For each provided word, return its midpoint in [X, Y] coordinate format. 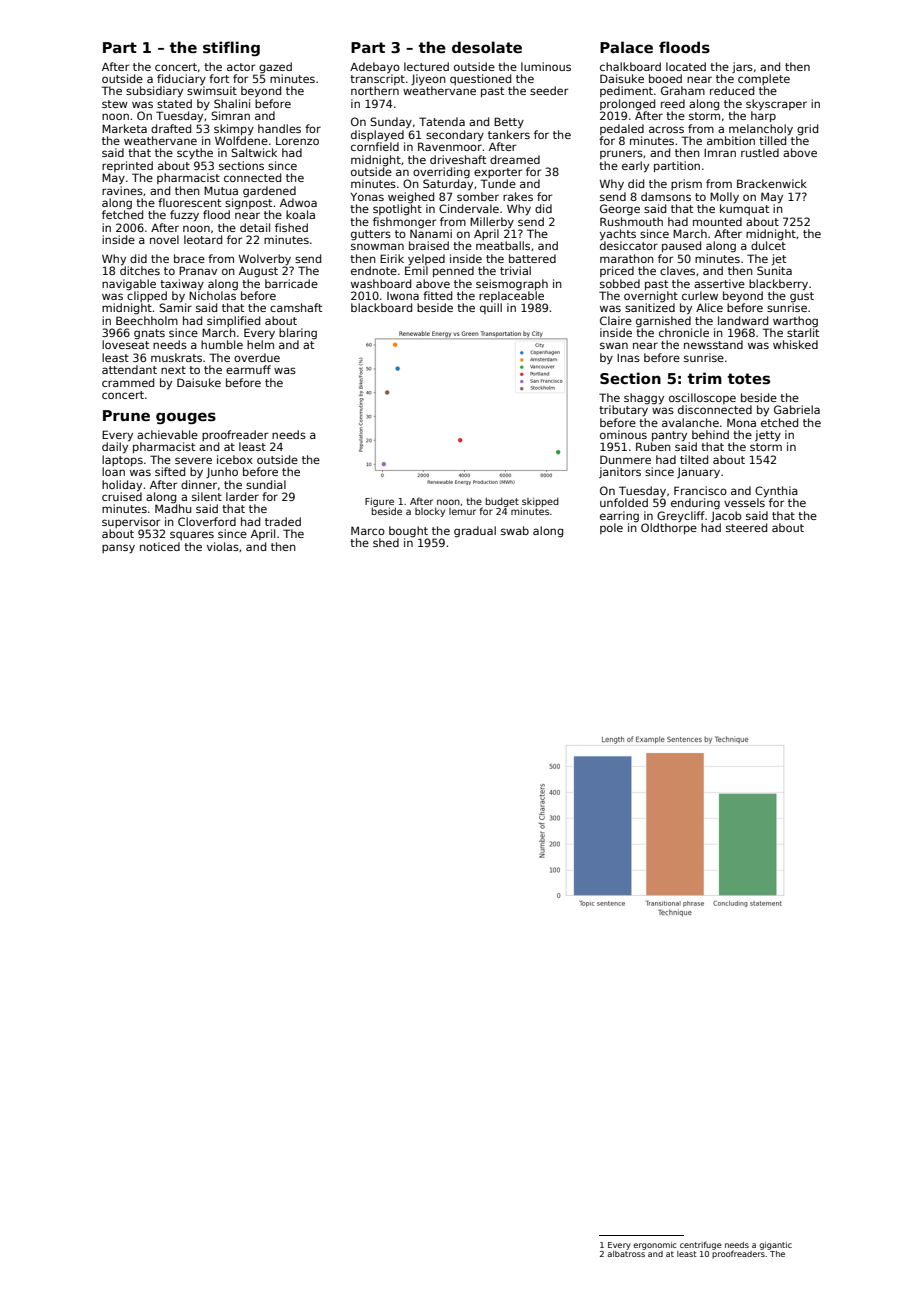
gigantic [775, 1246]
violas [223, 546]
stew [115, 104]
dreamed [515, 159]
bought [408, 532]
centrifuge [701, 1245]
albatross [626, 1254]
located [686, 66]
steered [746, 527]
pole [611, 528]
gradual [475, 532]
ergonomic [655, 1246]
